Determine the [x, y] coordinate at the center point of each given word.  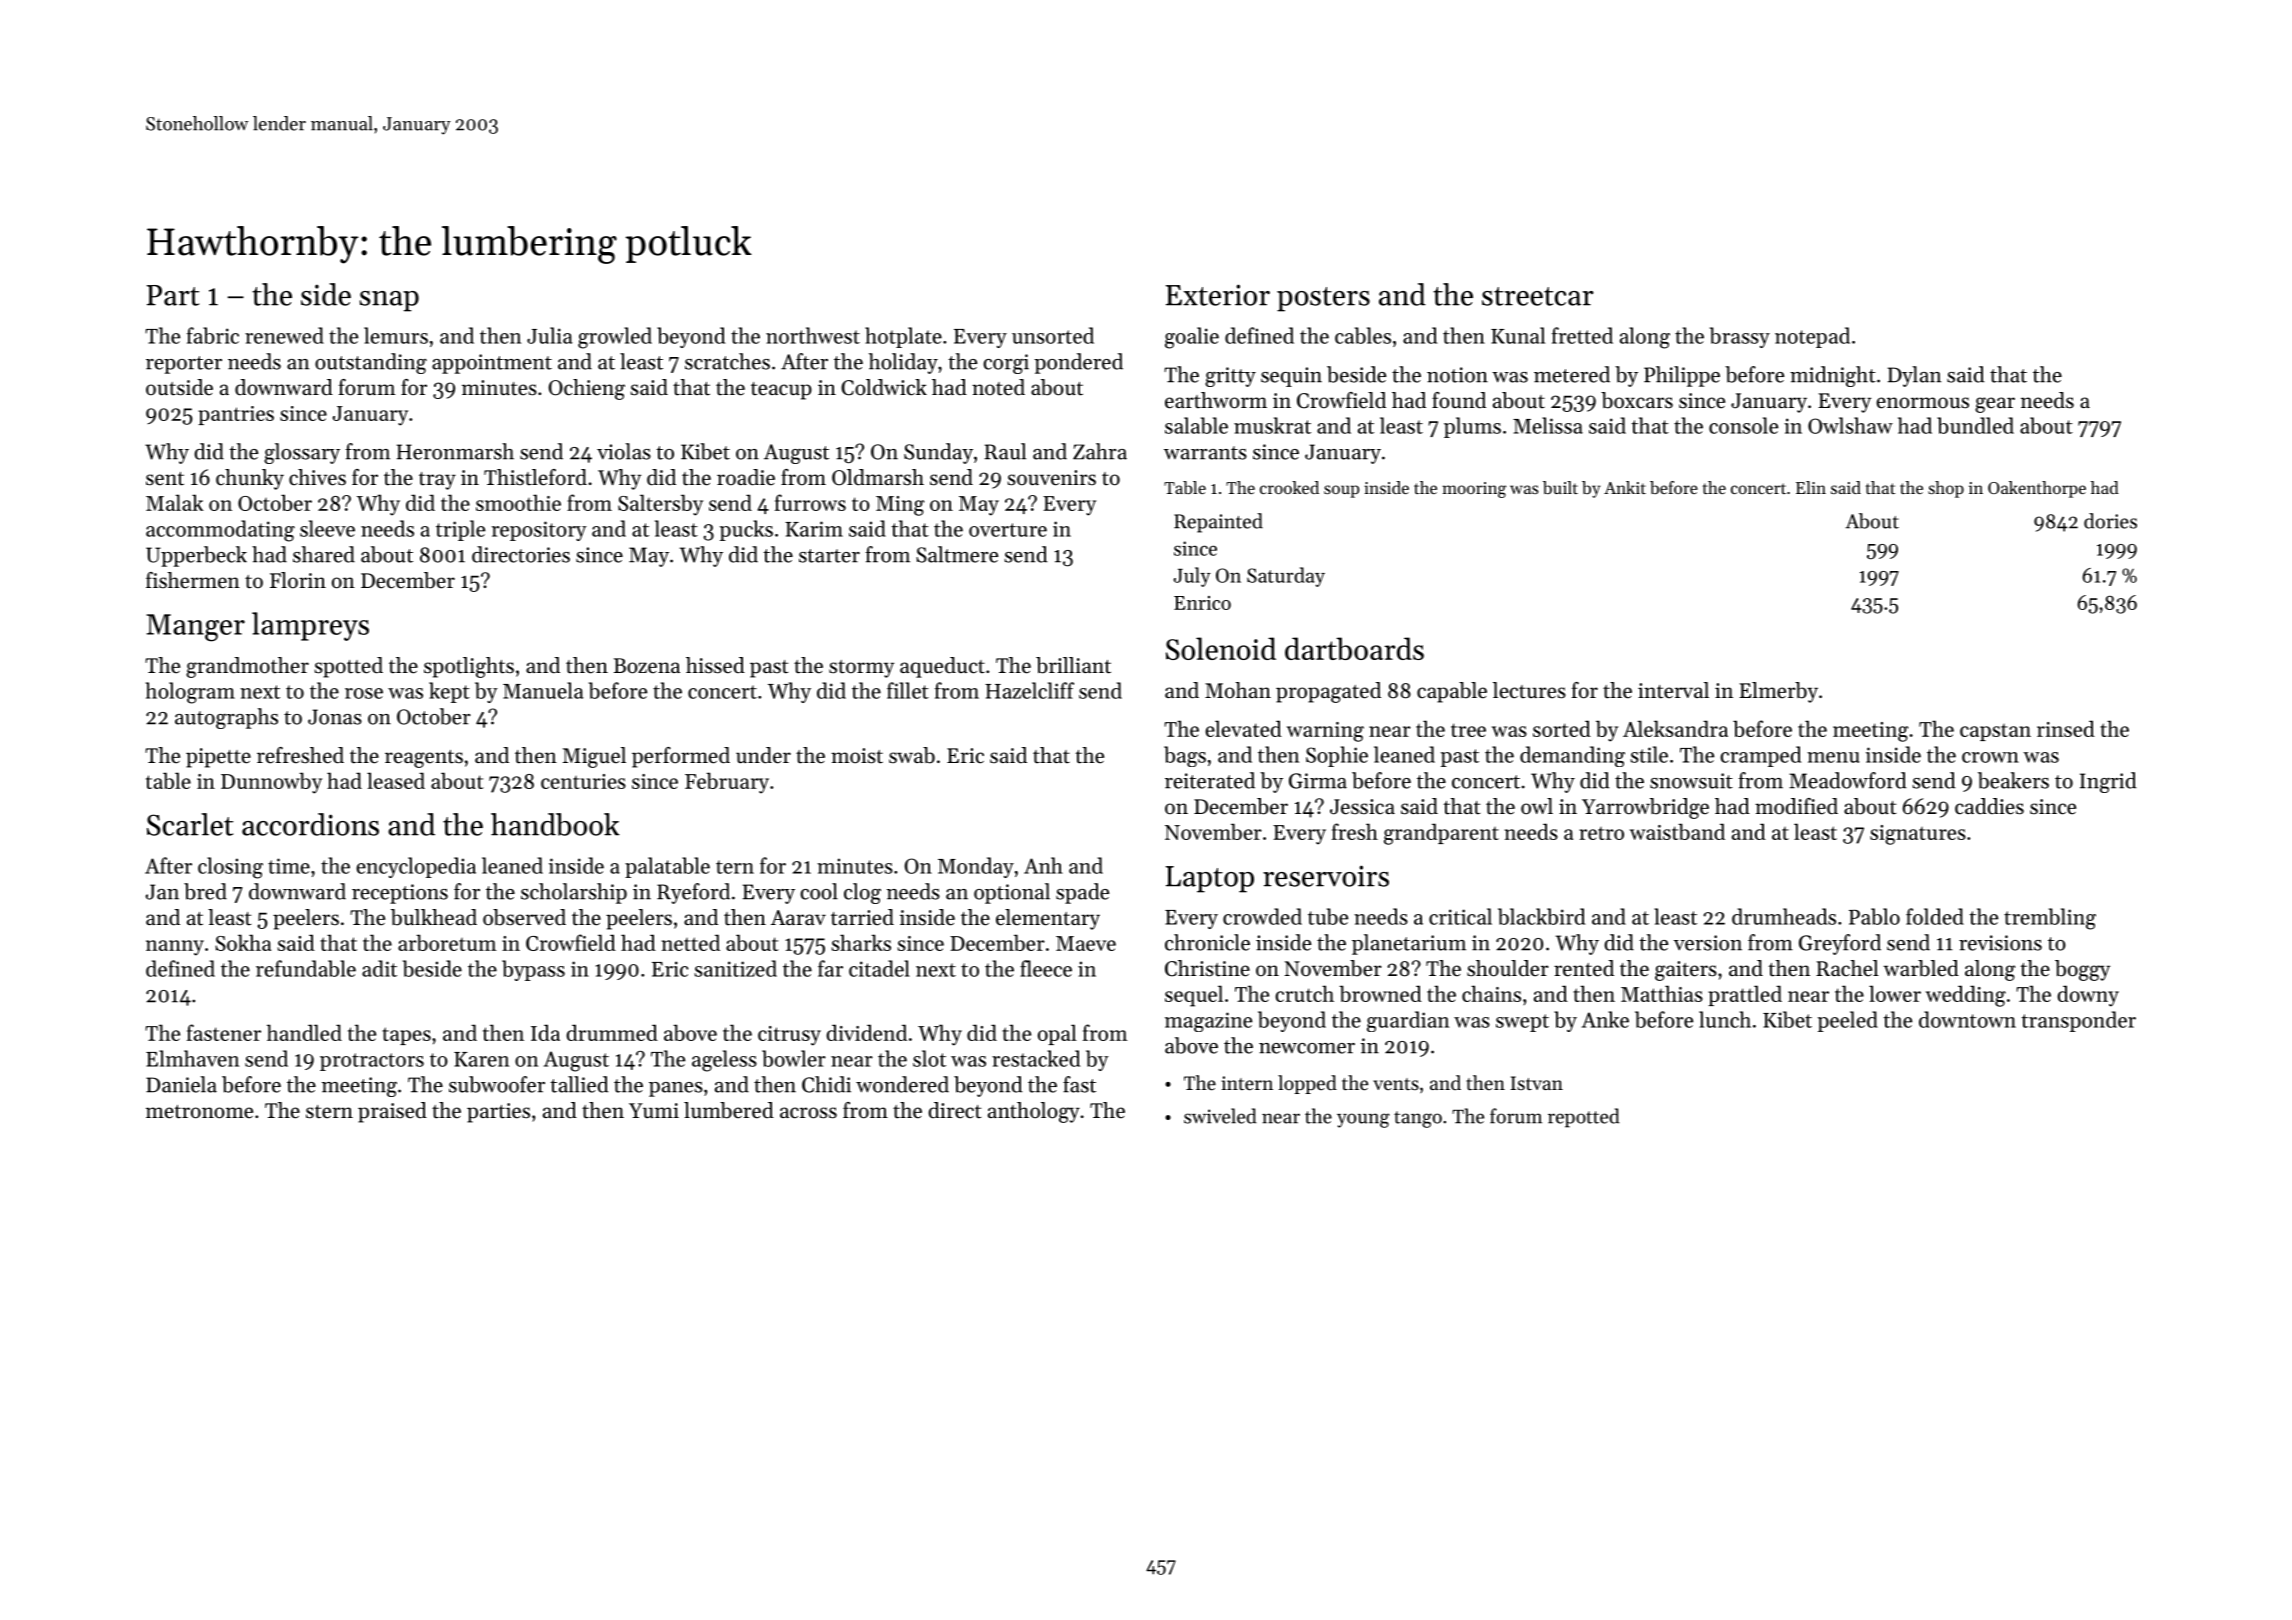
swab [912, 755]
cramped [1760, 756]
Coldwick [884, 387]
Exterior [1217, 295]
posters [1323, 299]
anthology [1034, 1112]
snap [389, 301]
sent [165, 479]
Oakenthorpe [2037, 489]
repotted [1584, 1118]
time [289, 866]
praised [392, 1112]
